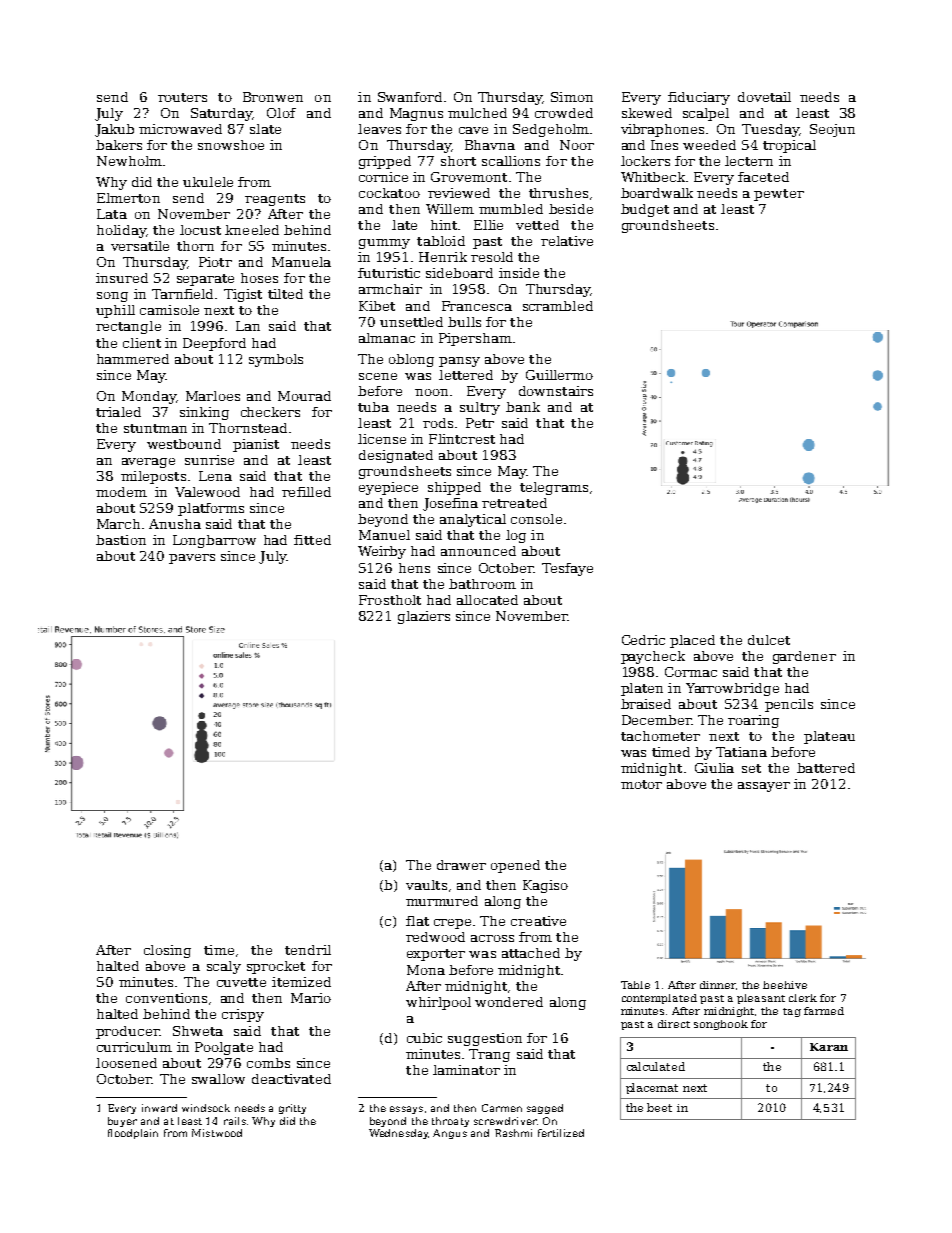  Describe the element at coordinates (308, 950) in the screenshot. I see `tendril` at that location.
